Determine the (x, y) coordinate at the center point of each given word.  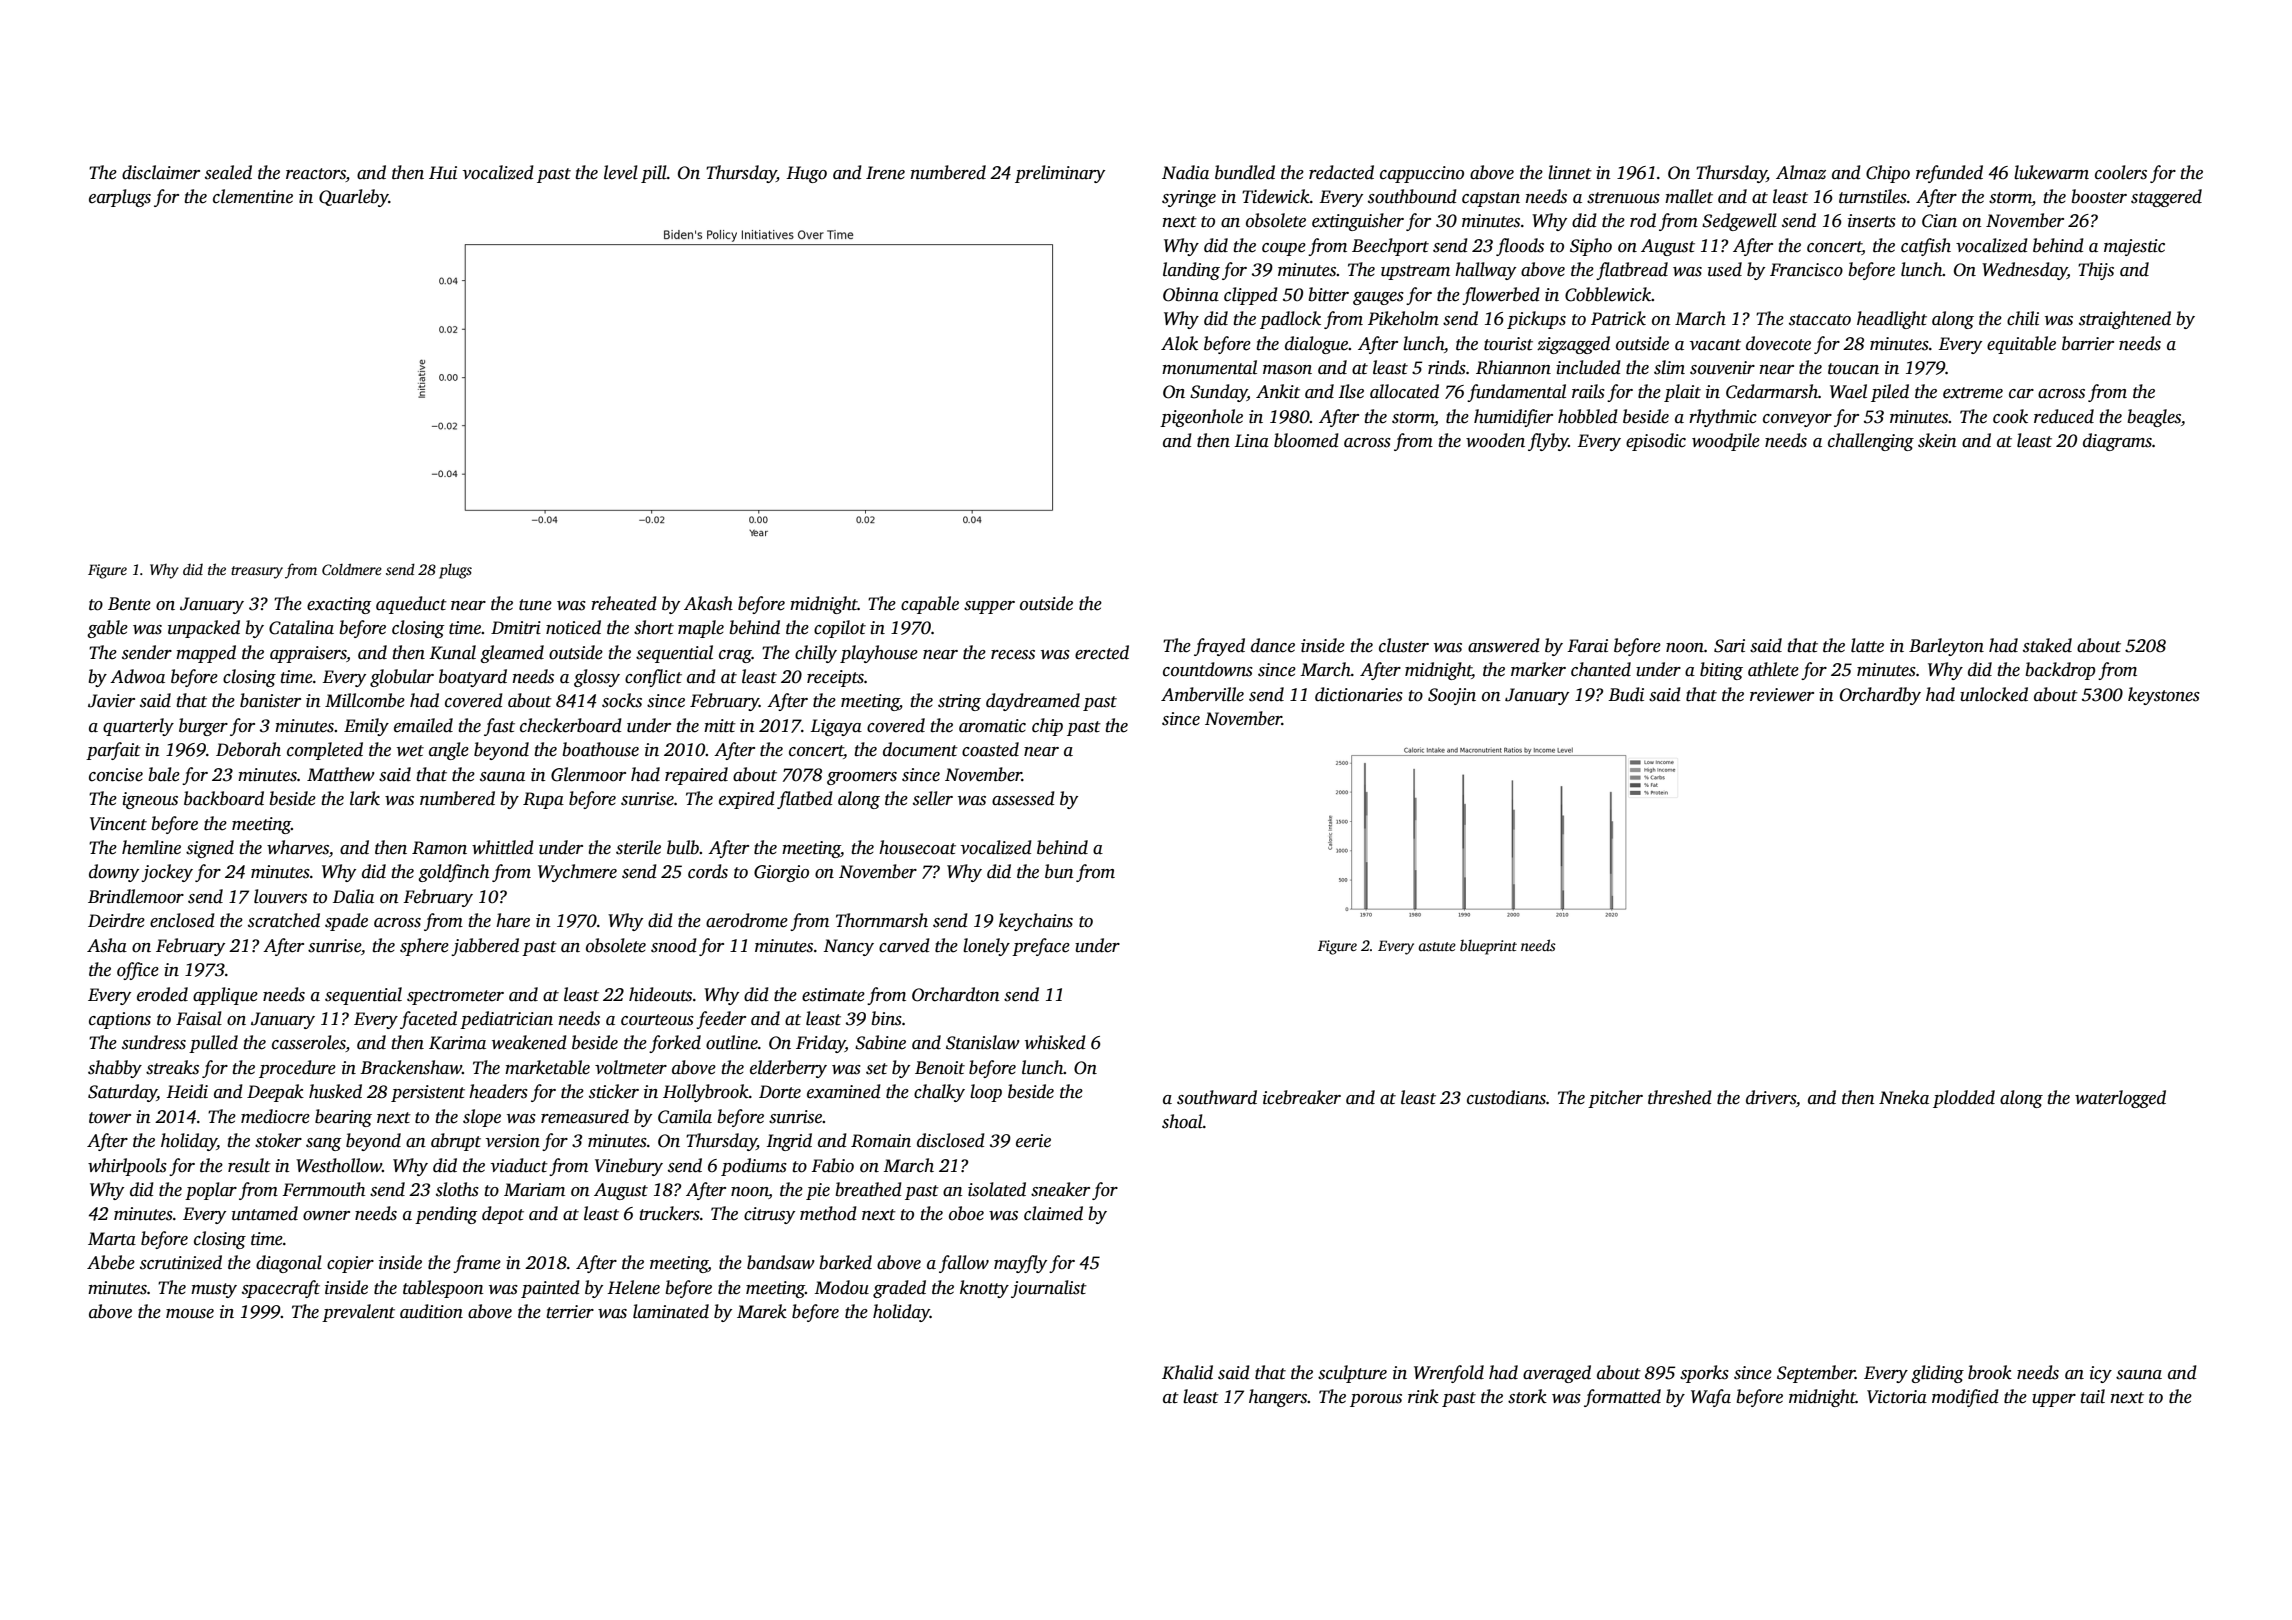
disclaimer (161, 172)
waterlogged (2120, 1099)
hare (513, 920)
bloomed (1306, 440)
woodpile (1726, 442)
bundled (1245, 172)
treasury (257, 572)
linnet (1570, 172)
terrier (570, 1312)
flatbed (805, 800)
